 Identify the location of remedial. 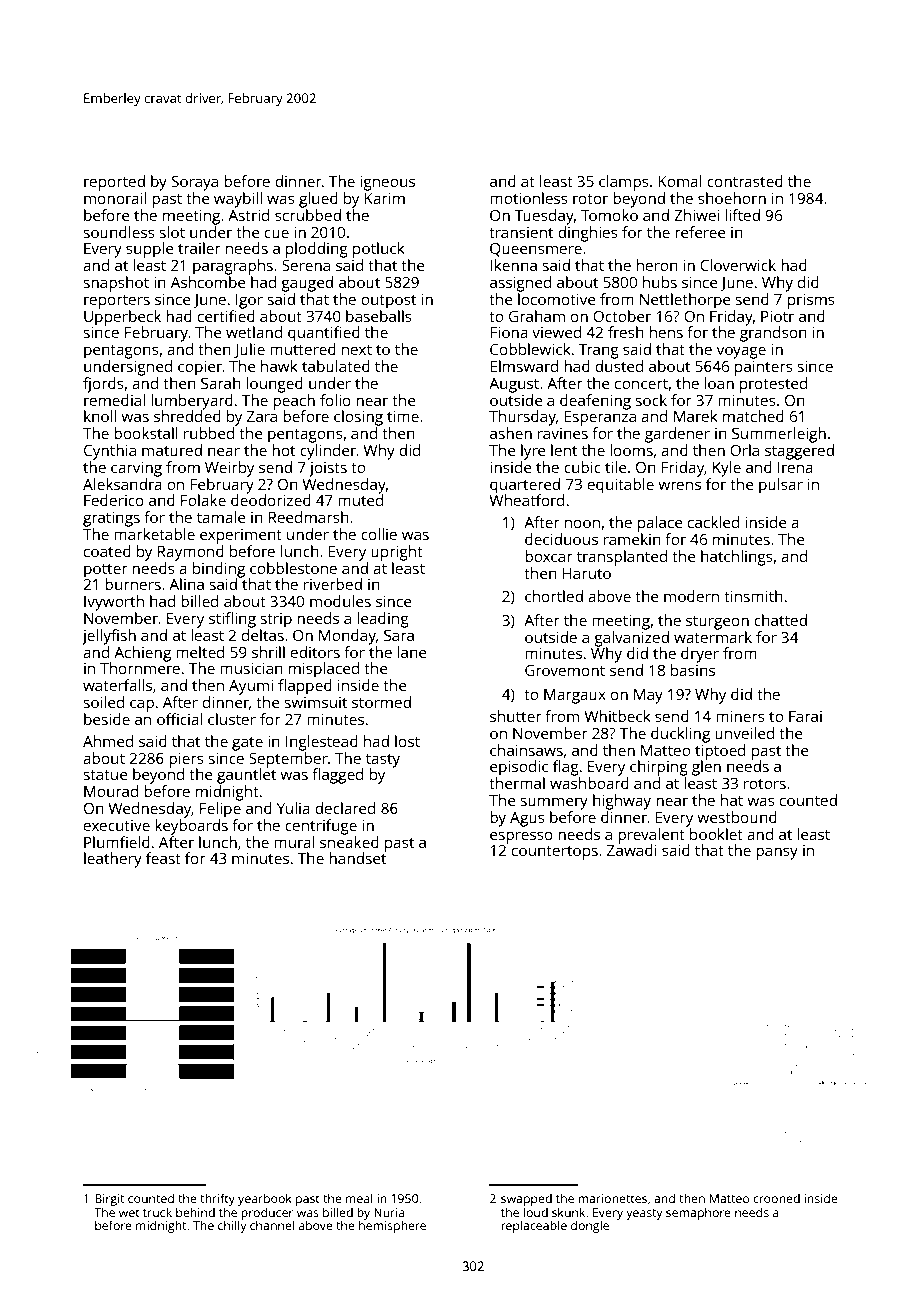
(114, 400).
